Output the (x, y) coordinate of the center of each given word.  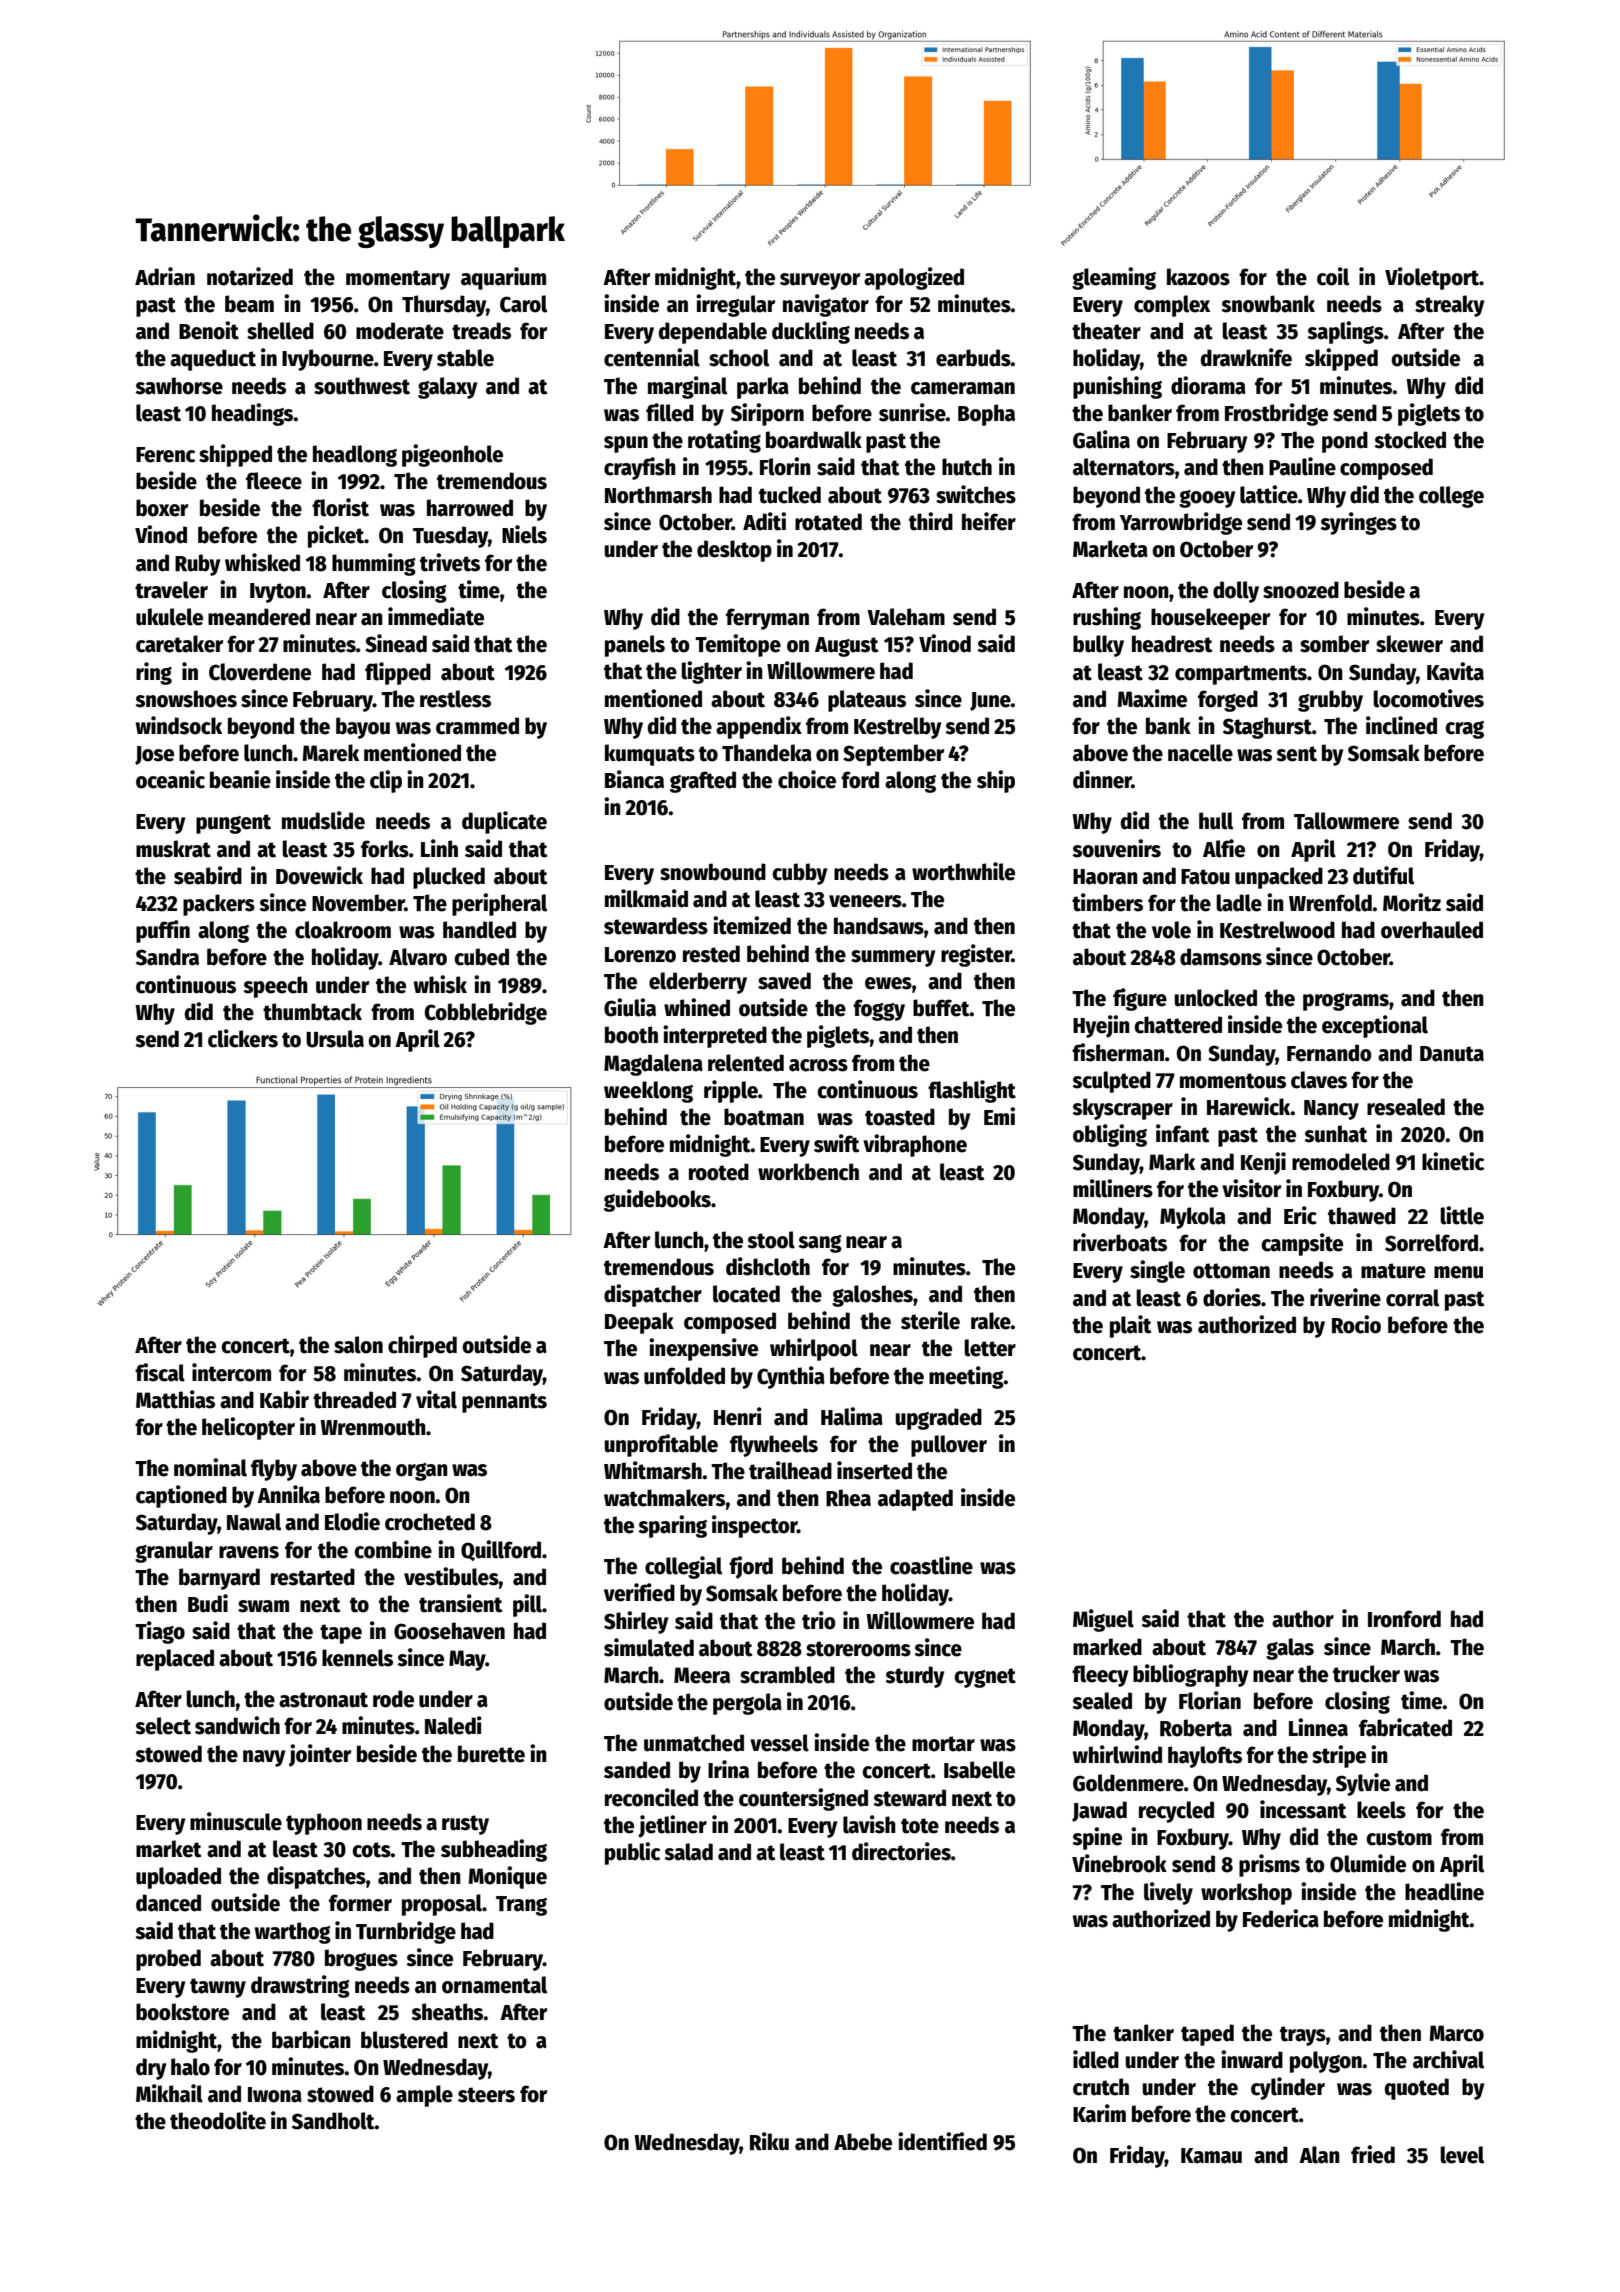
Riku (769, 2141)
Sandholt (333, 2121)
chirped (422, 1346)
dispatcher (653, 1295)
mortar (943, 1744)
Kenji (1263, 1163)
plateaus (867, 701)
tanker (1143, 2033)
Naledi (453, 1725)
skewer (1409, 644)
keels (1381, 1810)
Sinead (396, 643)
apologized (914, 278)
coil (1333, 276)
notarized (250, 276)
